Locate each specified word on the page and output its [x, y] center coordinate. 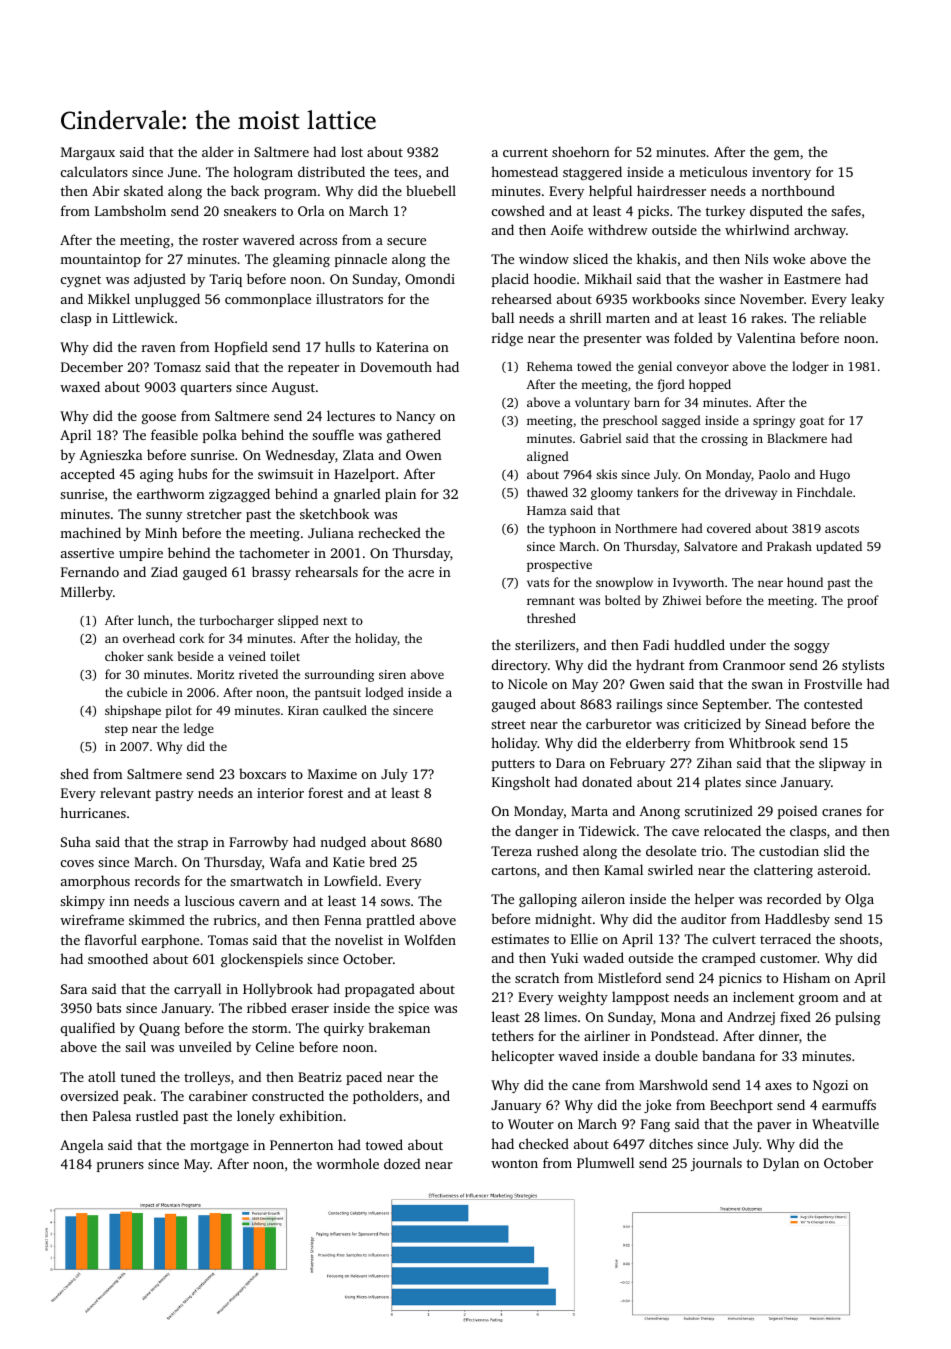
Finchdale [824, 492]
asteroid [842, 869]
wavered [269, 239]
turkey [725, 212]
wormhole [347, 1163]
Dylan [781, 1164]
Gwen [647, 684]
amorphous [95, 882]
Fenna [343, 920]
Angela [82, 1146]
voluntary [602, 403]
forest [325, 792]
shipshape [133, 711]
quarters [206, 389]
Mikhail [608, 278]
